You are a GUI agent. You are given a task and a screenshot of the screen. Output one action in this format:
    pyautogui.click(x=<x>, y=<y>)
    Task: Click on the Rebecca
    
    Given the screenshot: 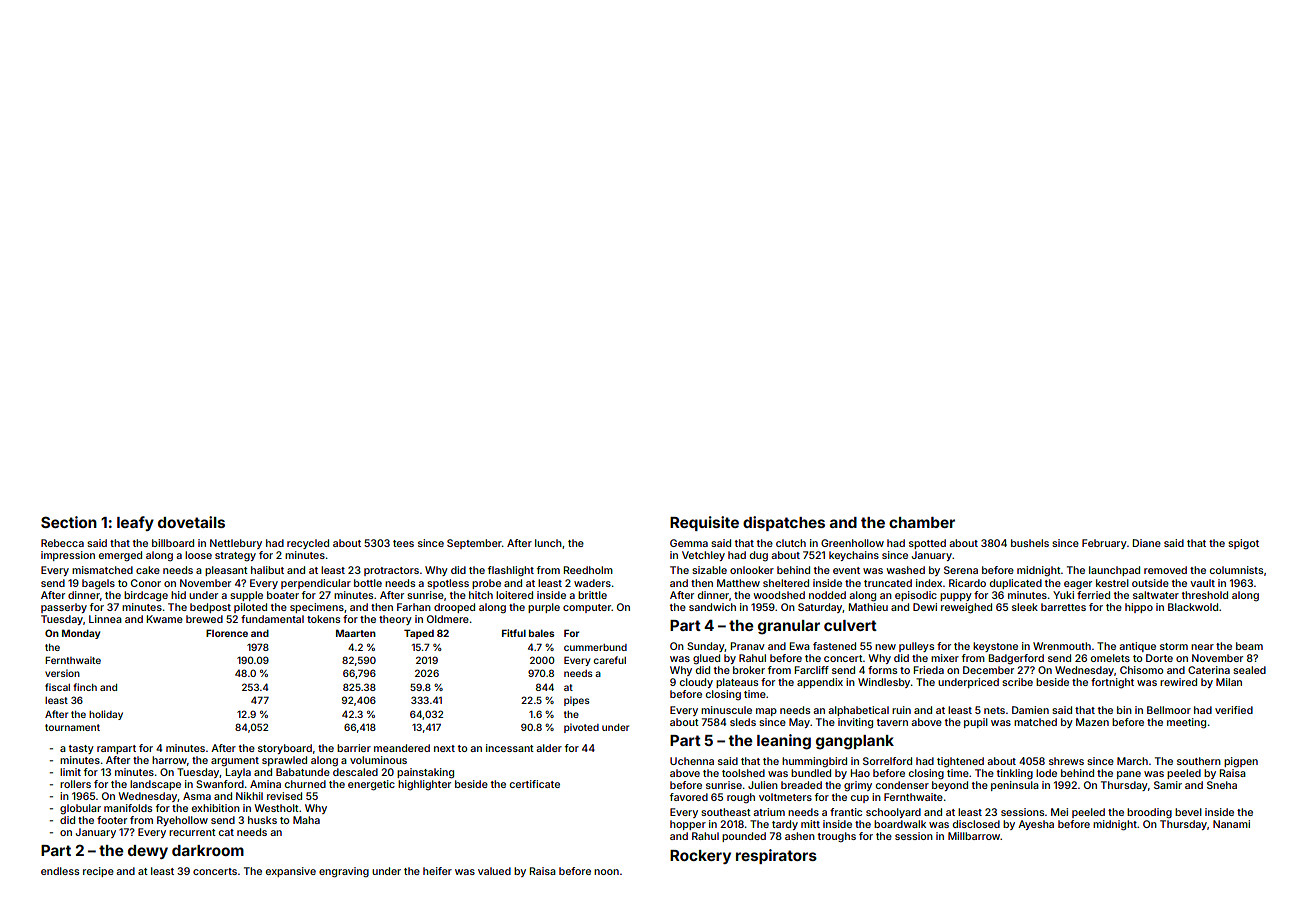 What is the action you would take?
    pyautogui.click(x=62, y=543)
